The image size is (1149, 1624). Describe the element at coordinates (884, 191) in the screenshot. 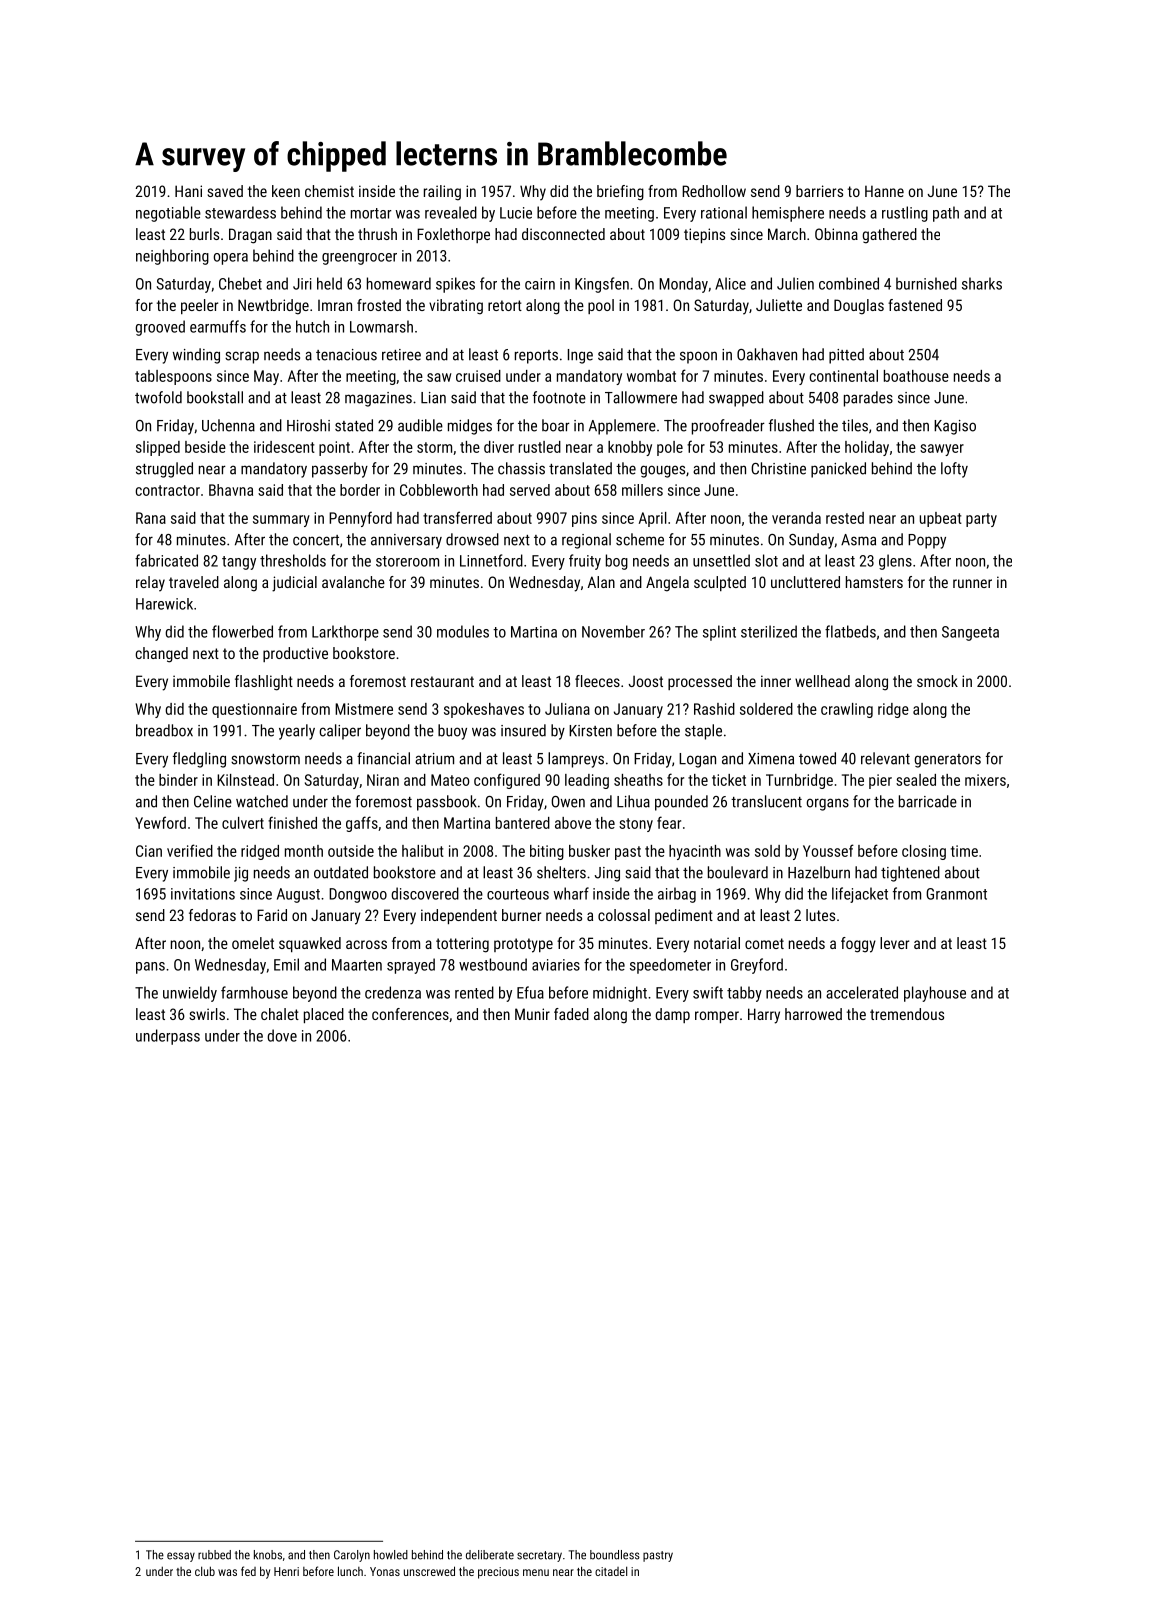

I see `Hanne` at that location.
